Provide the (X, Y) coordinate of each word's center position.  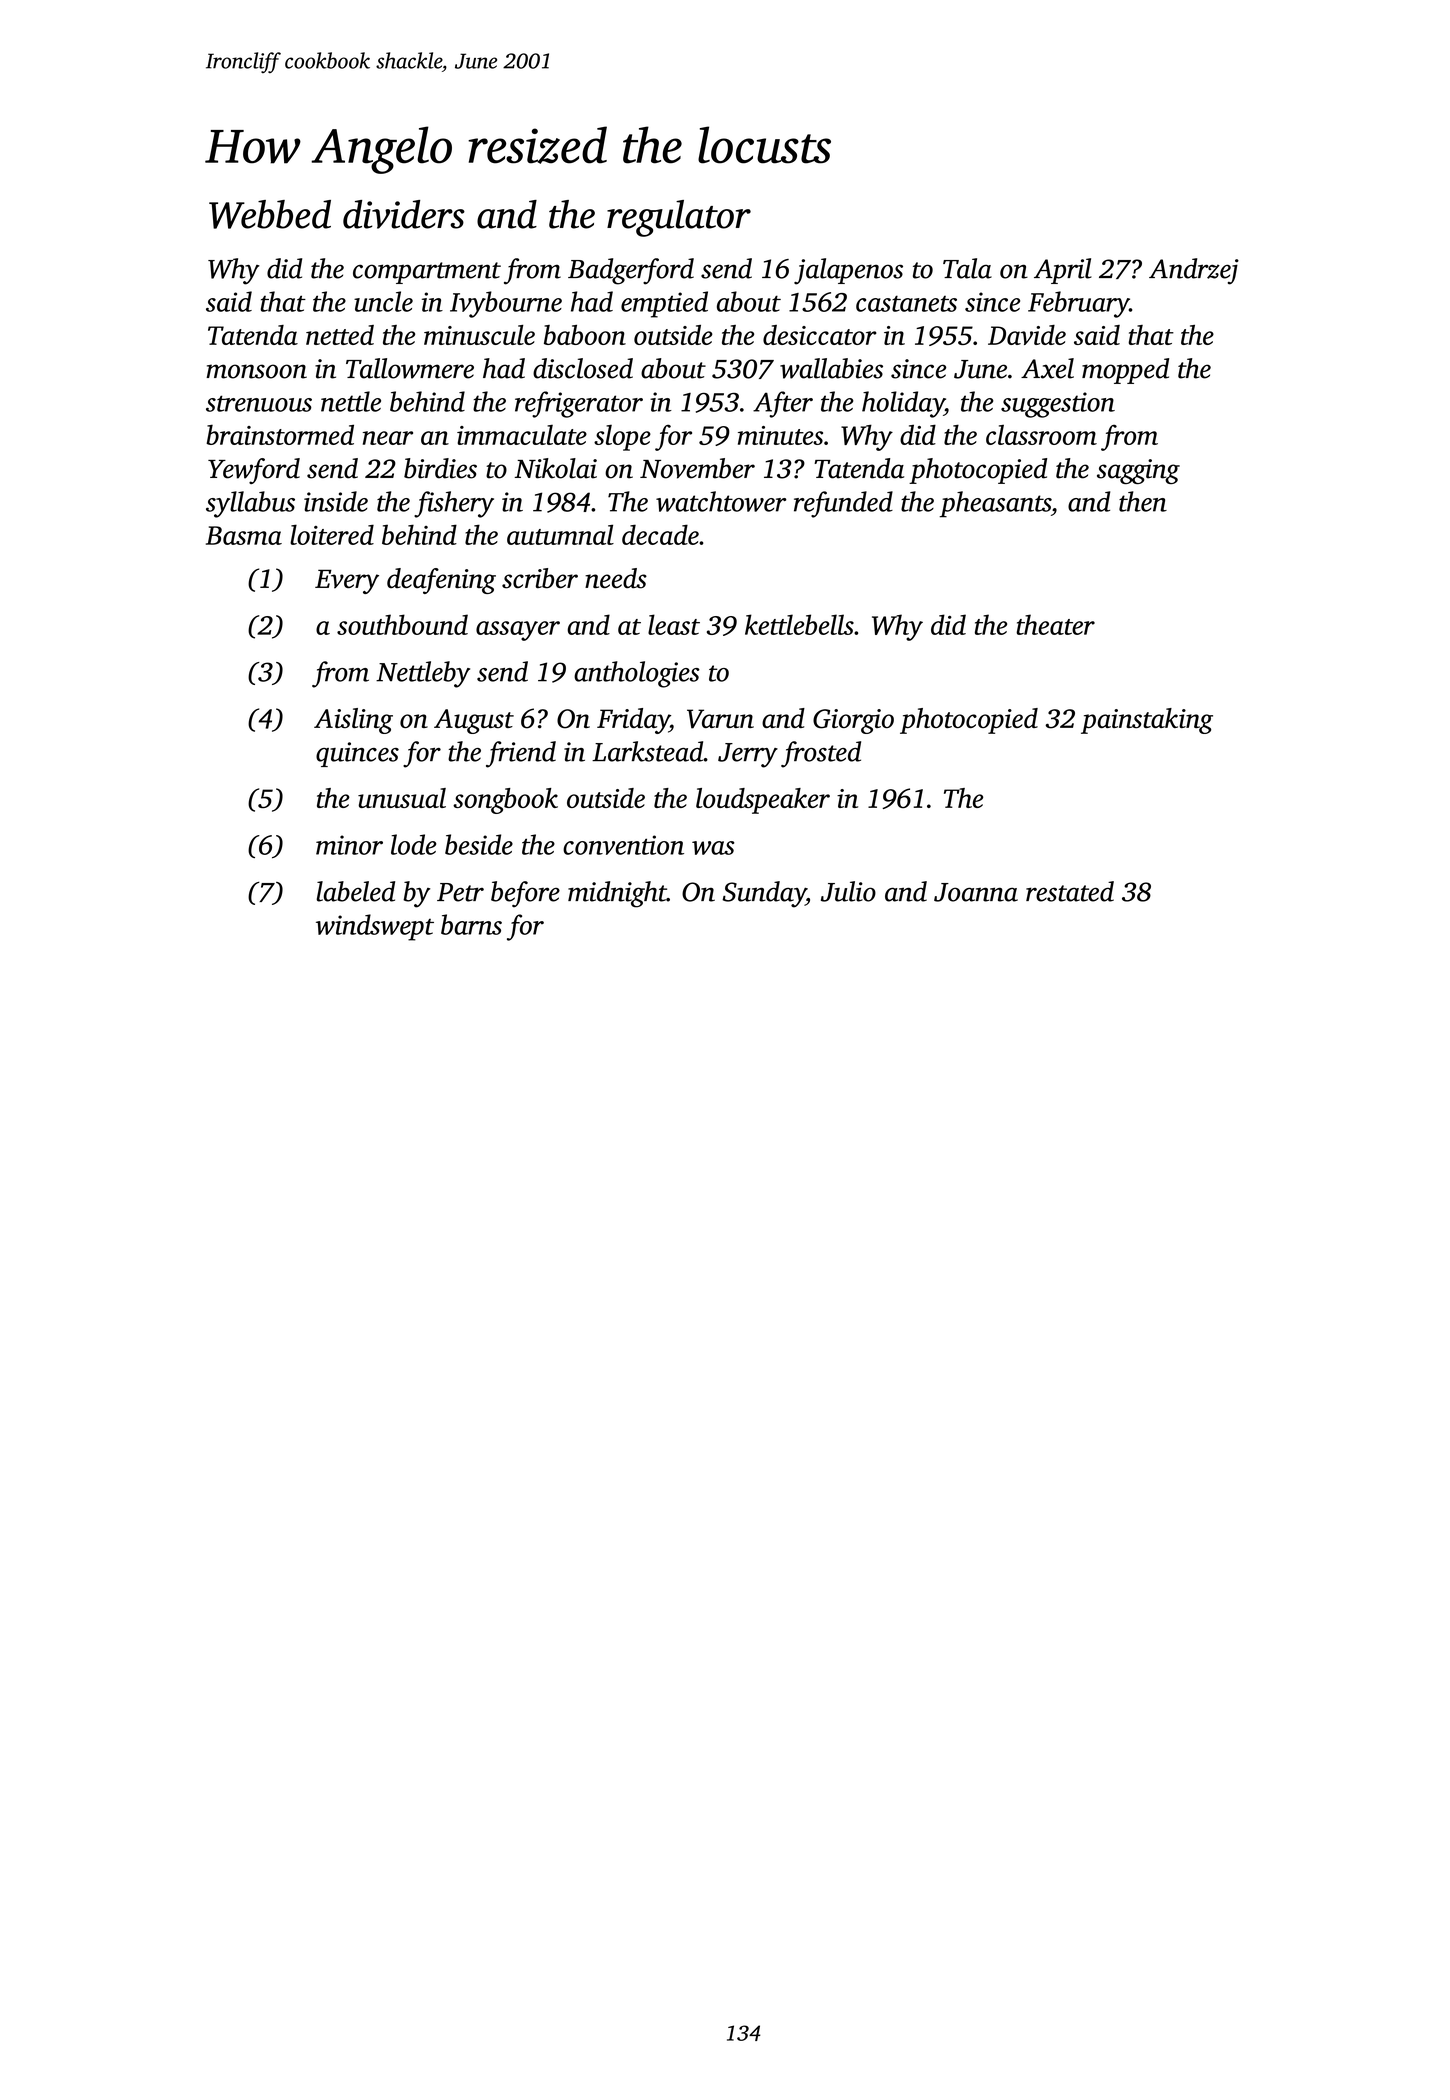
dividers (404, 214)
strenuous (259, 403)
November (697, 468)
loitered (332, 534)
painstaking (1147, 721)
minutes (780, 435)
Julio (848, 891)
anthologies (637, 674)
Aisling (353, 721)
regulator (679, 218)
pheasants (995, 504)
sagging (1138, 471)
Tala (967, 268)
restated (1070, 891)
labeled (355, 891)
